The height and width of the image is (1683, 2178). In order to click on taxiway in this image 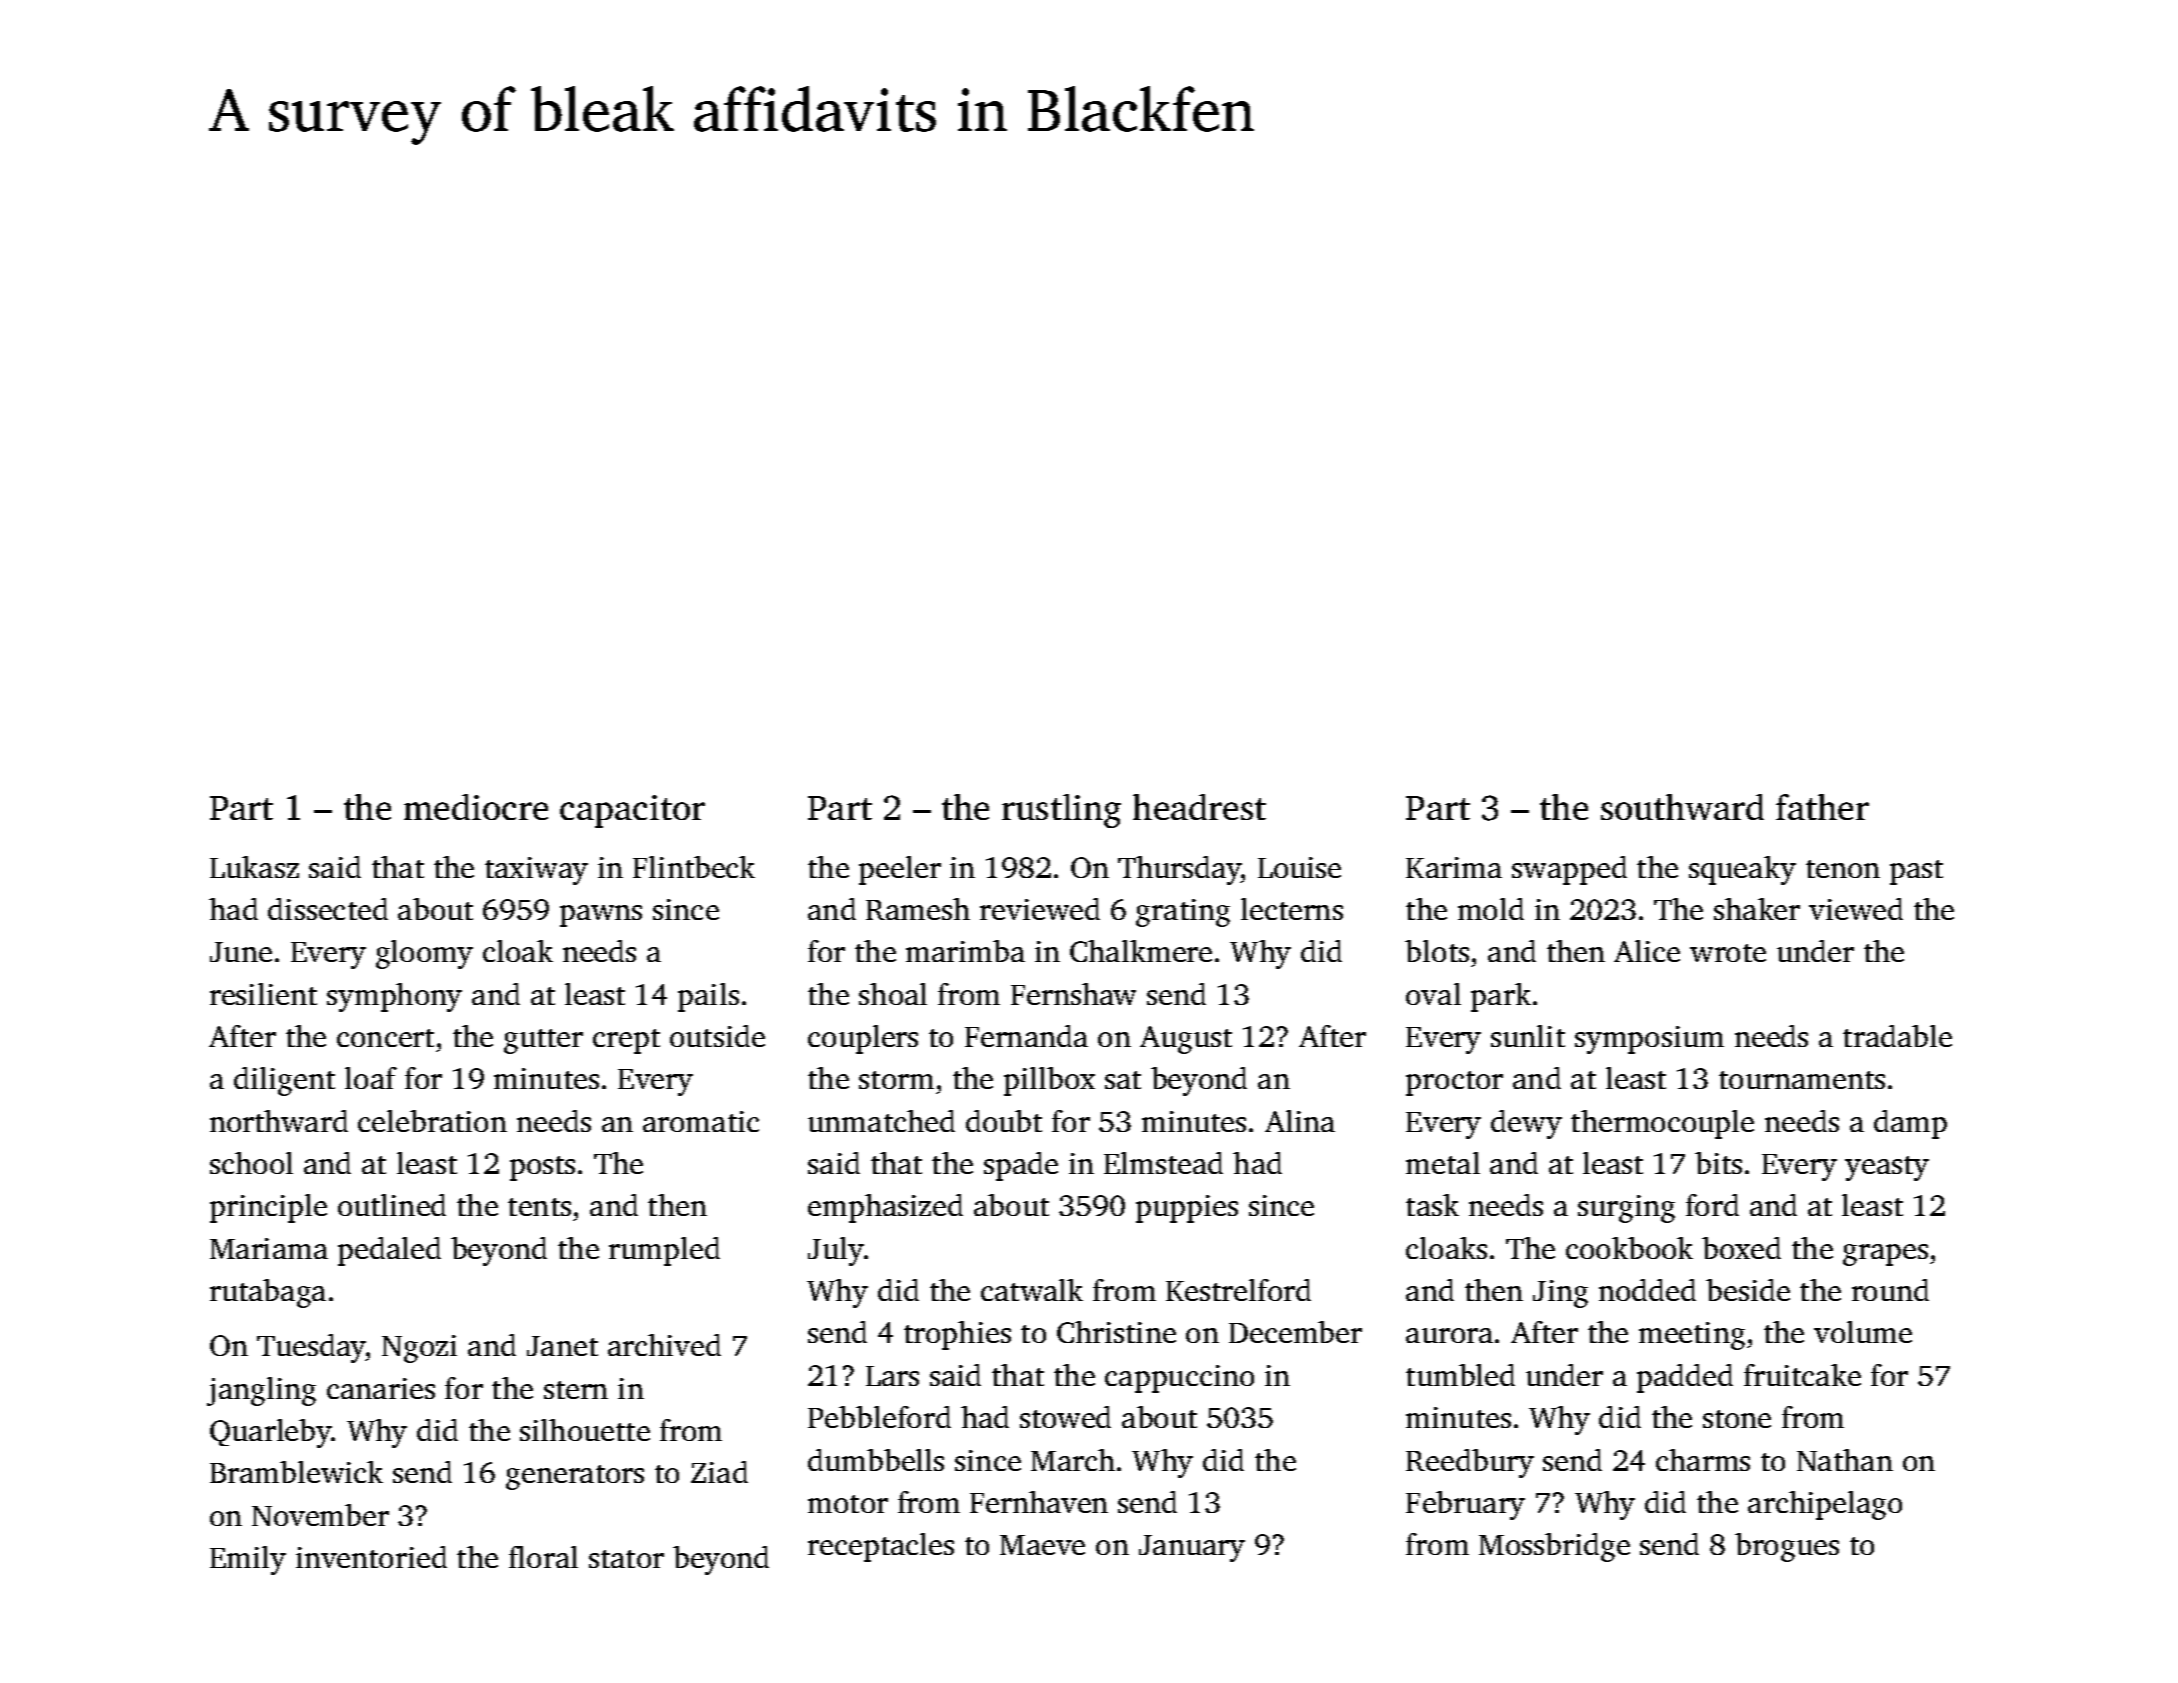, I will do `click(536, 871)`.
